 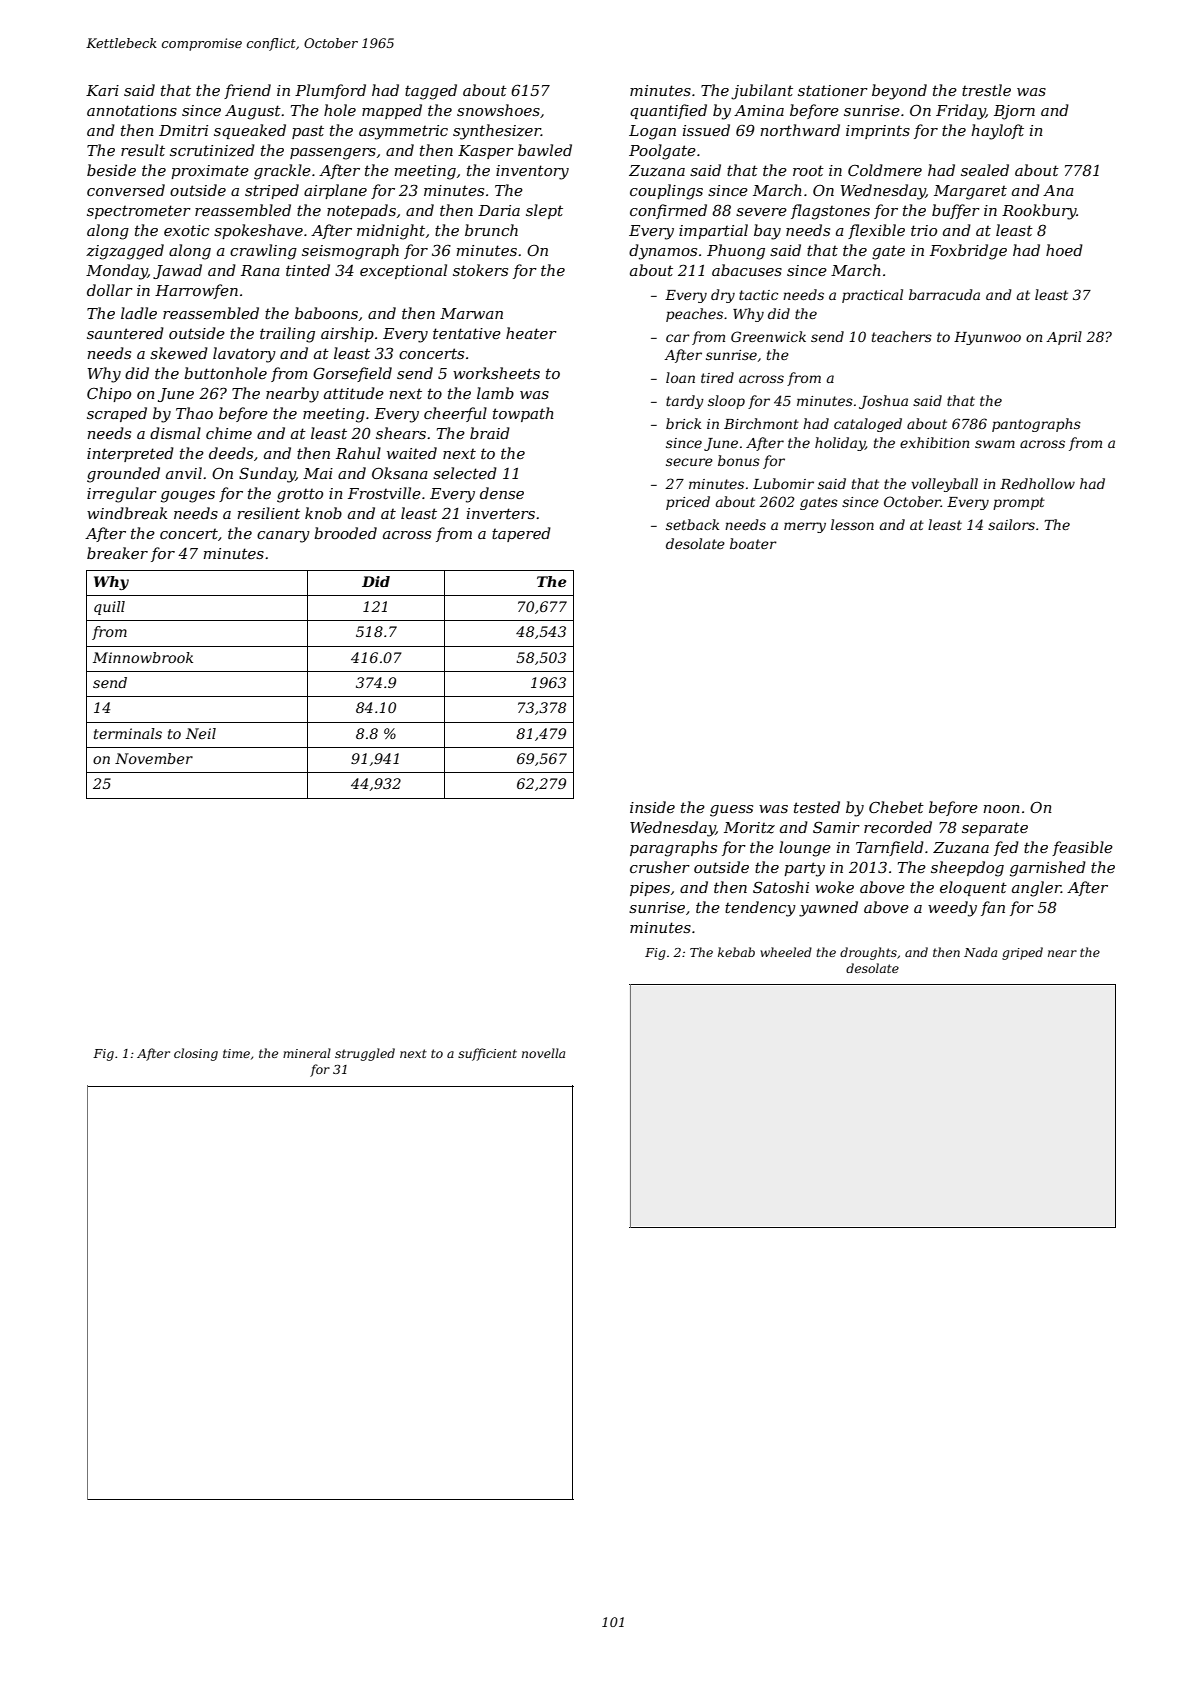 What do you see at coordinates (980, 952) in the screenshot?
I see `Nada` at bounding box center [980, 952].
